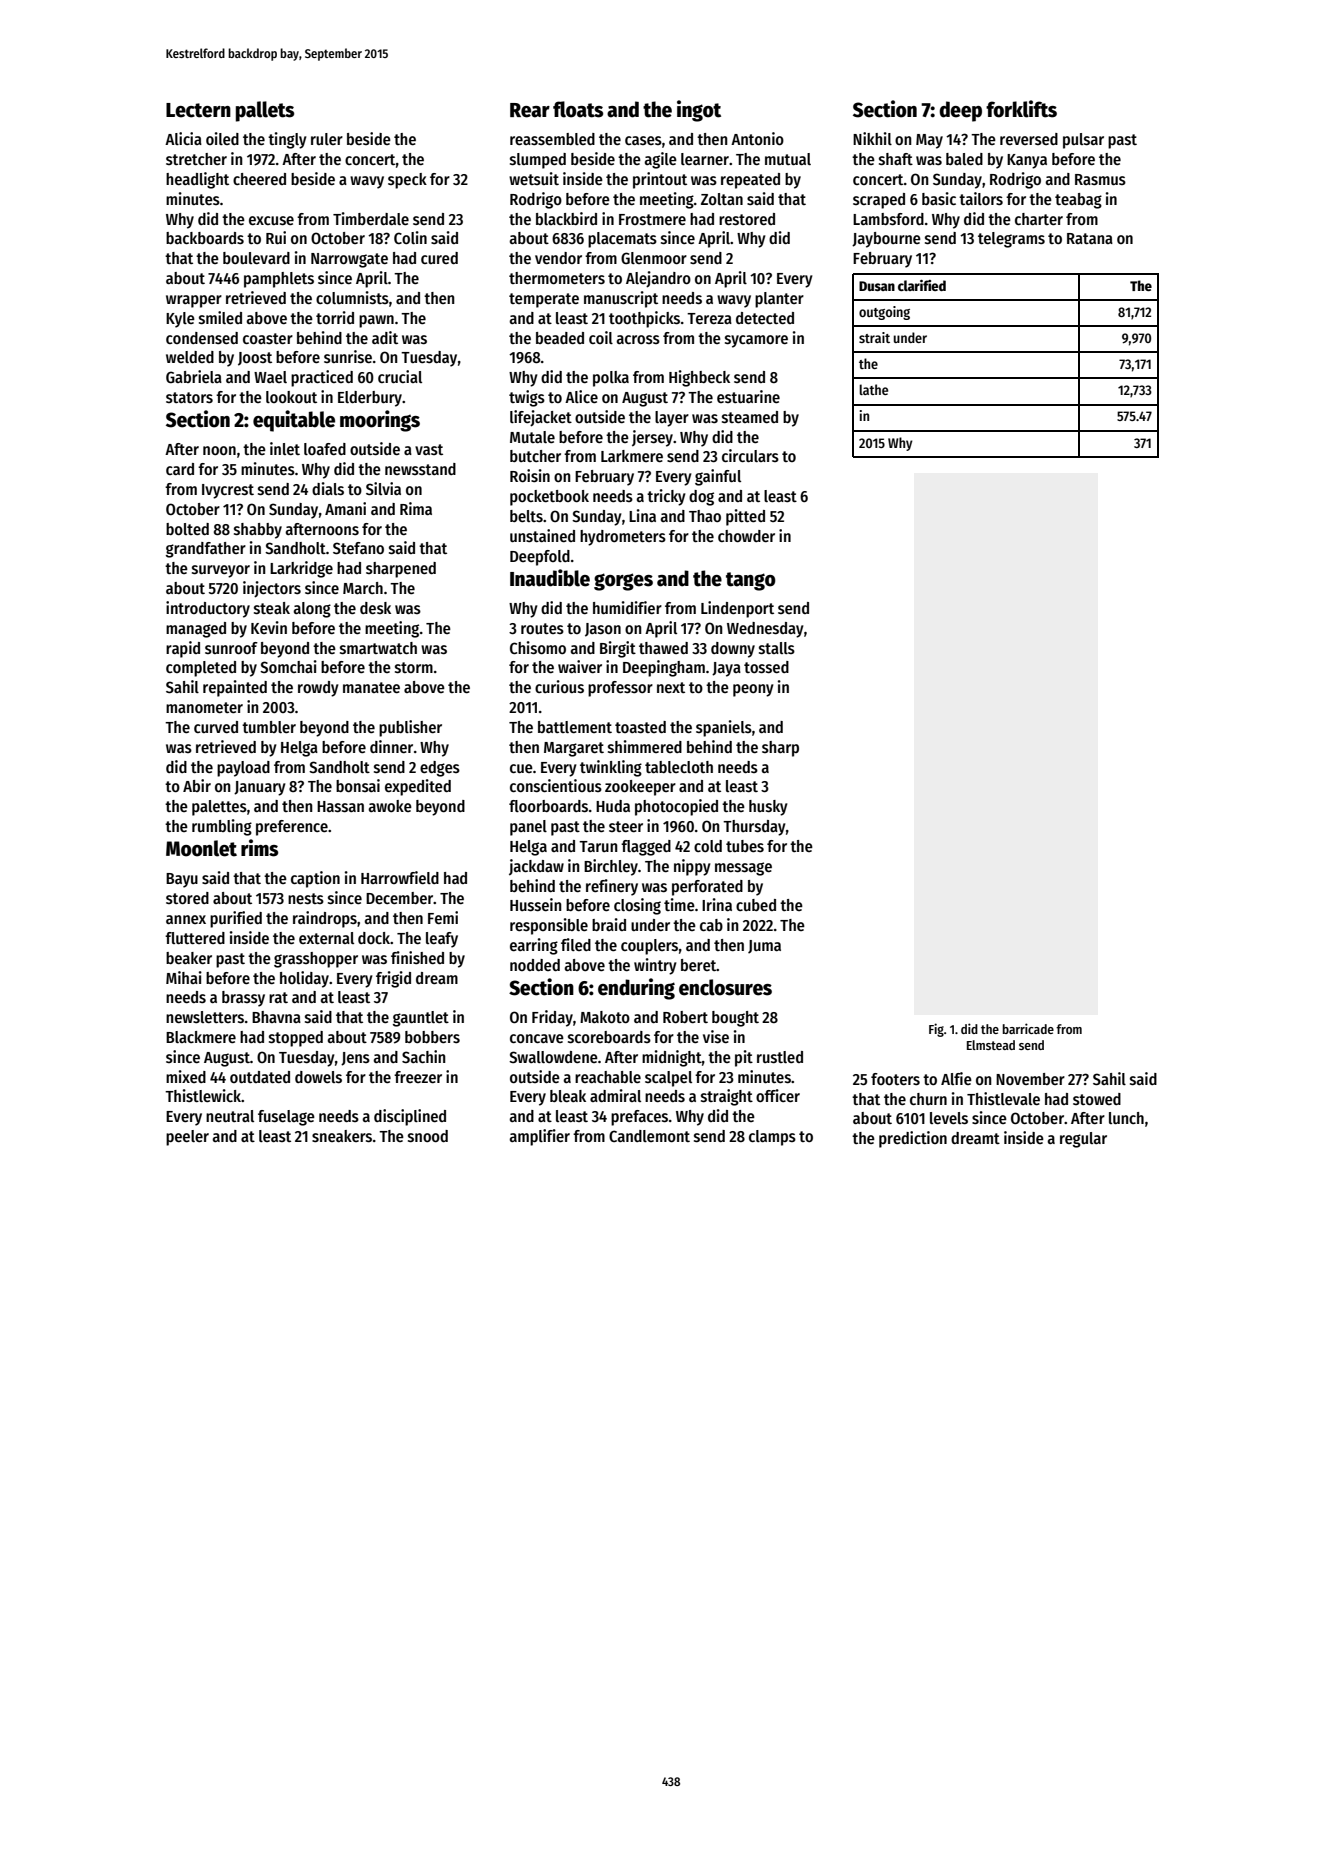 This screenshot has width=1324, height=1872. I want to click on barricade, so click(1028, 1028).
